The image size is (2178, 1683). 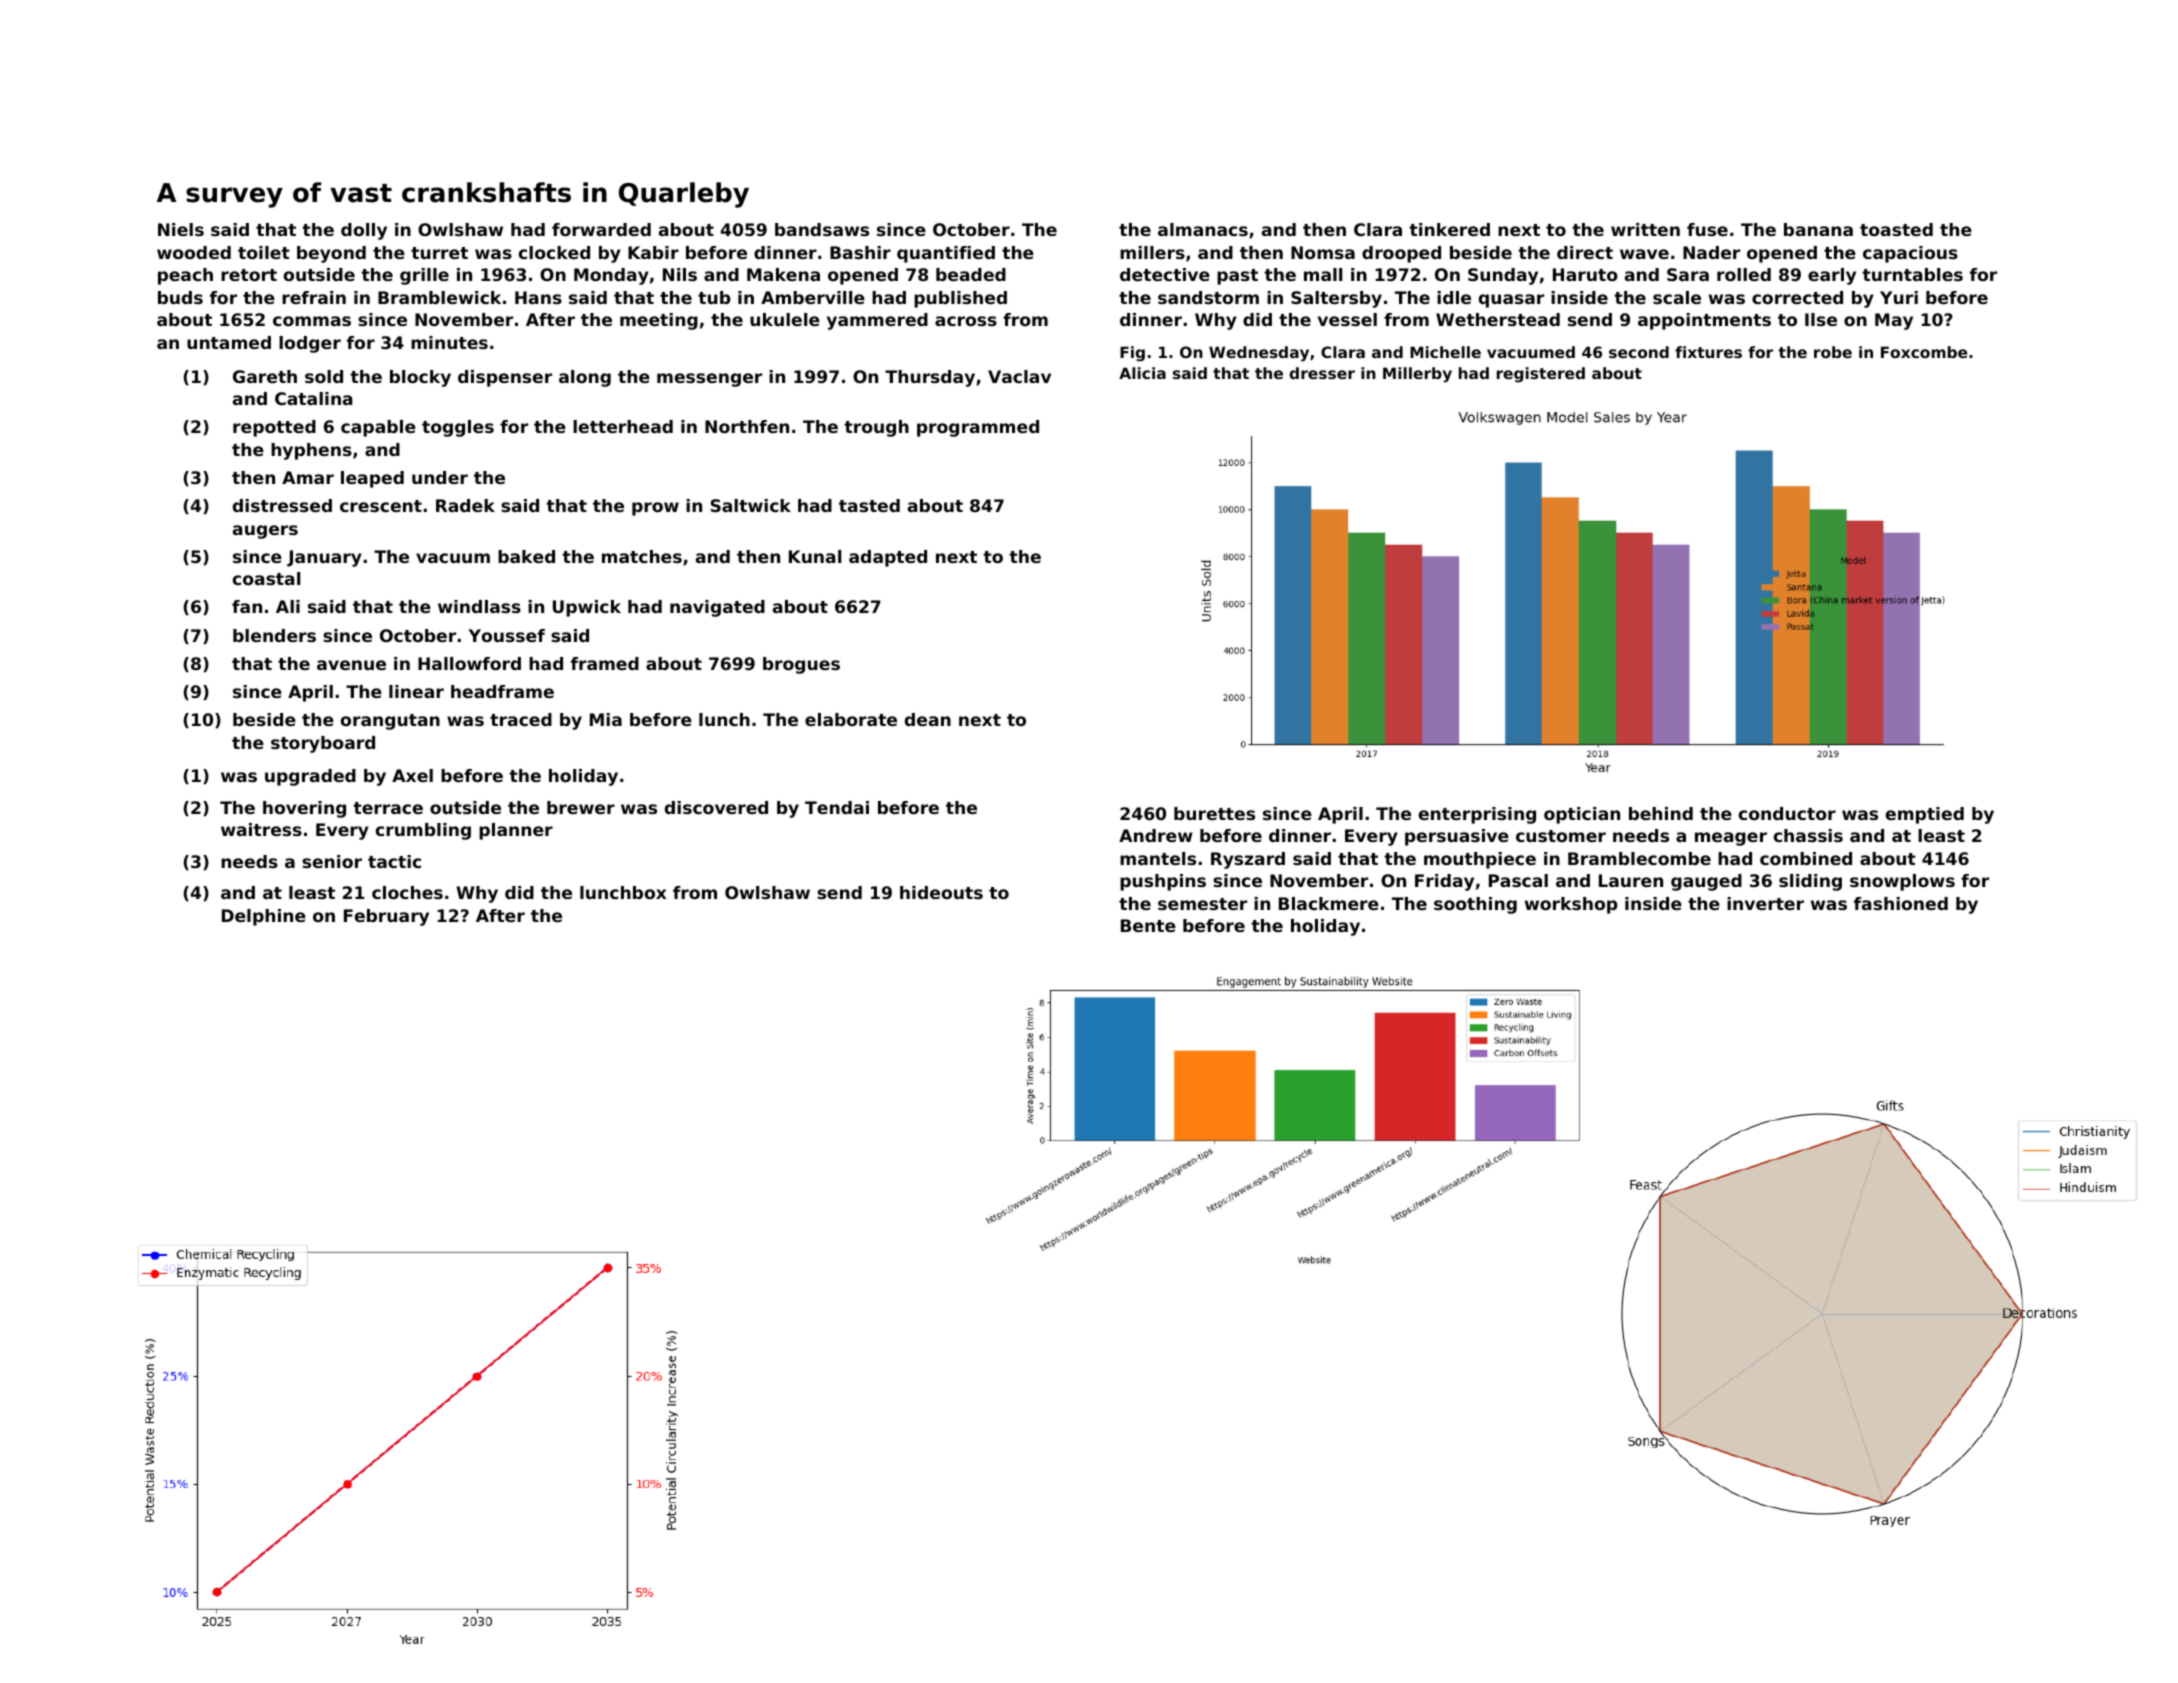 I want to click on Bente, so click(x=1148, y=925).
